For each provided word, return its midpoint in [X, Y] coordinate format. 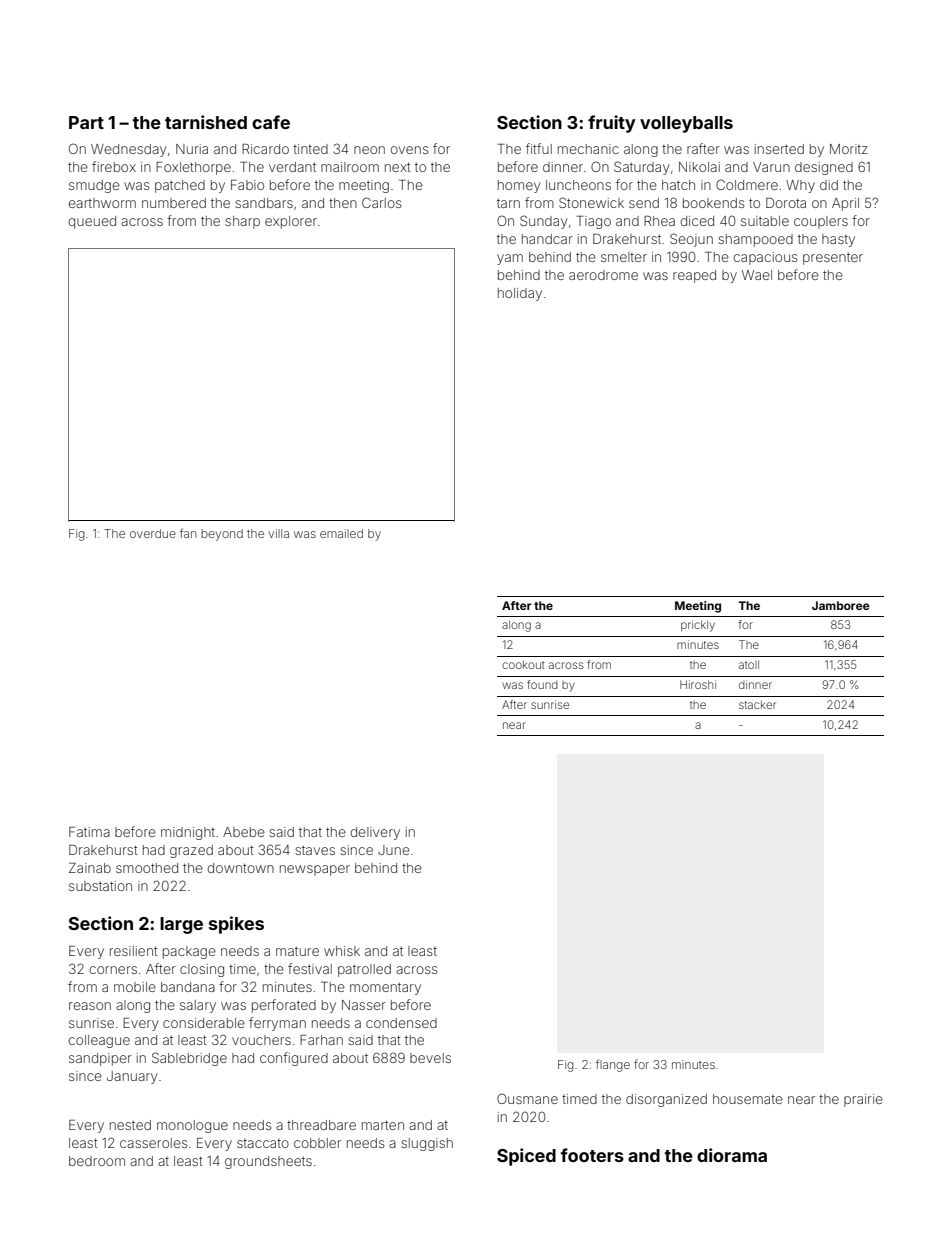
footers [592, 1155]
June [394, 850]
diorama [732, 1155]
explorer [291, 222]
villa [278, 533]
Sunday [543, 222]
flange [613, 1065]
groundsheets [268, 1162]
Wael [757, 275]
